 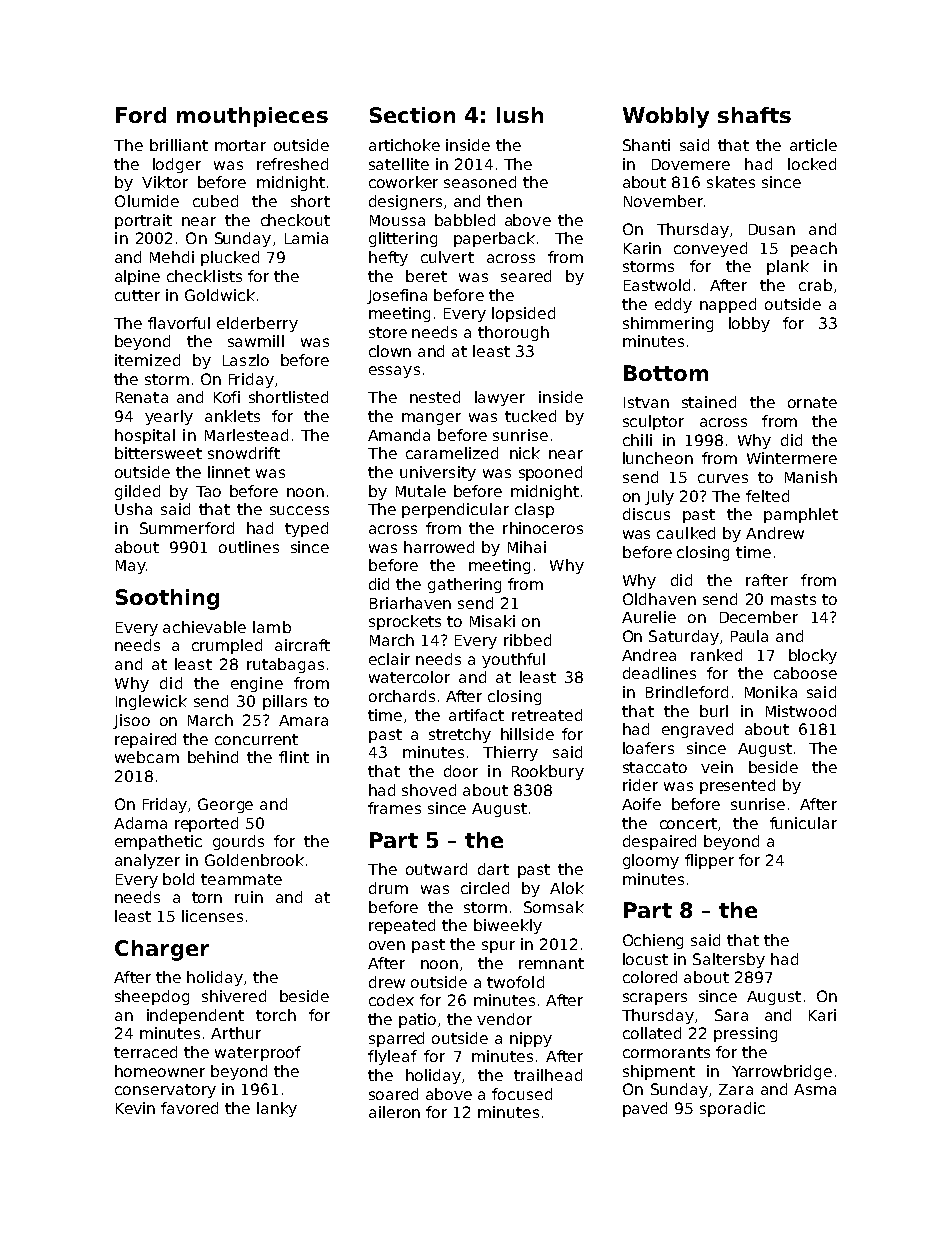 I want to click on vein, so click(x=717, y=767).
